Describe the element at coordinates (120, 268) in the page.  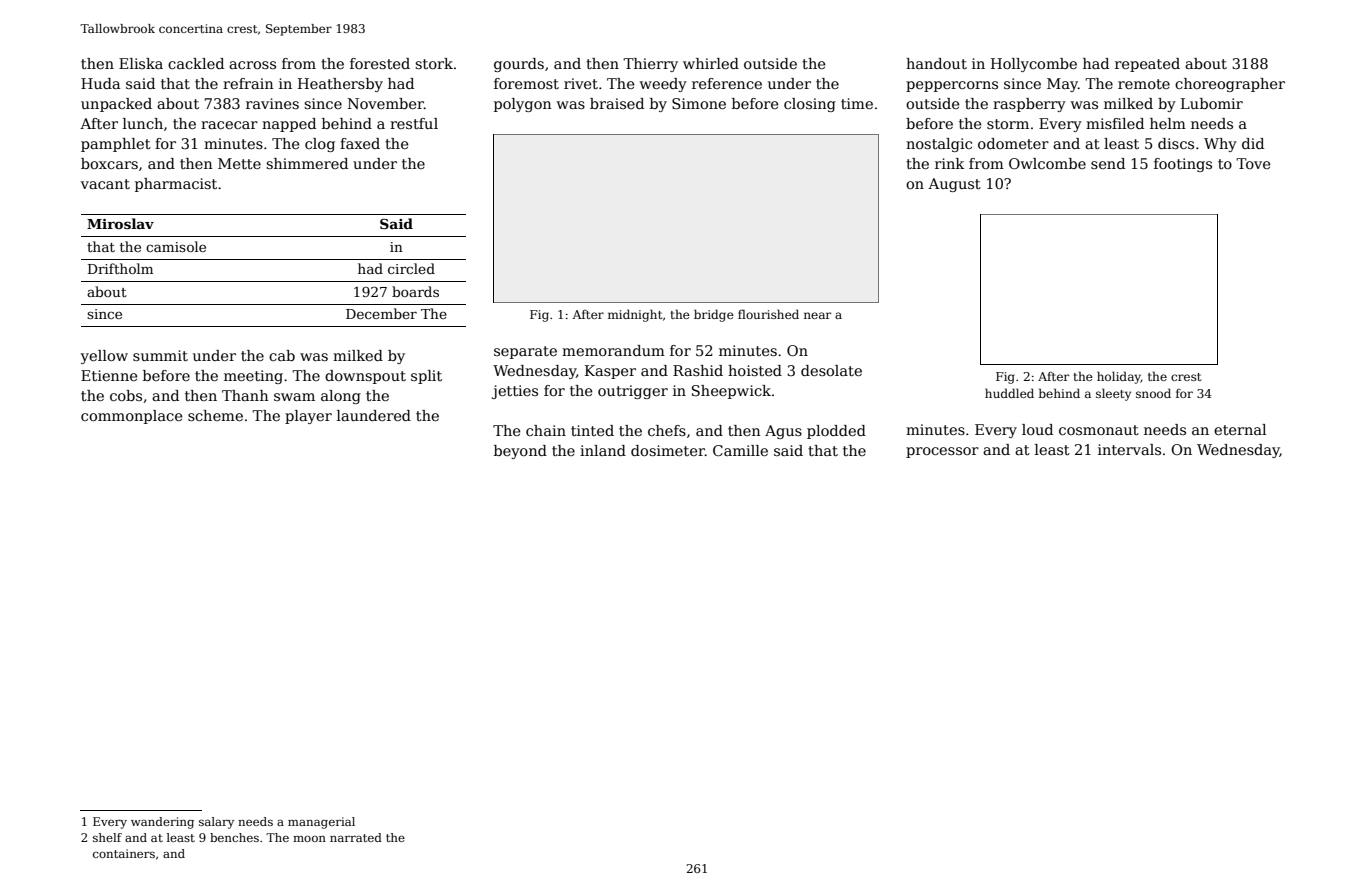
I see `Driftholm` at that location.
